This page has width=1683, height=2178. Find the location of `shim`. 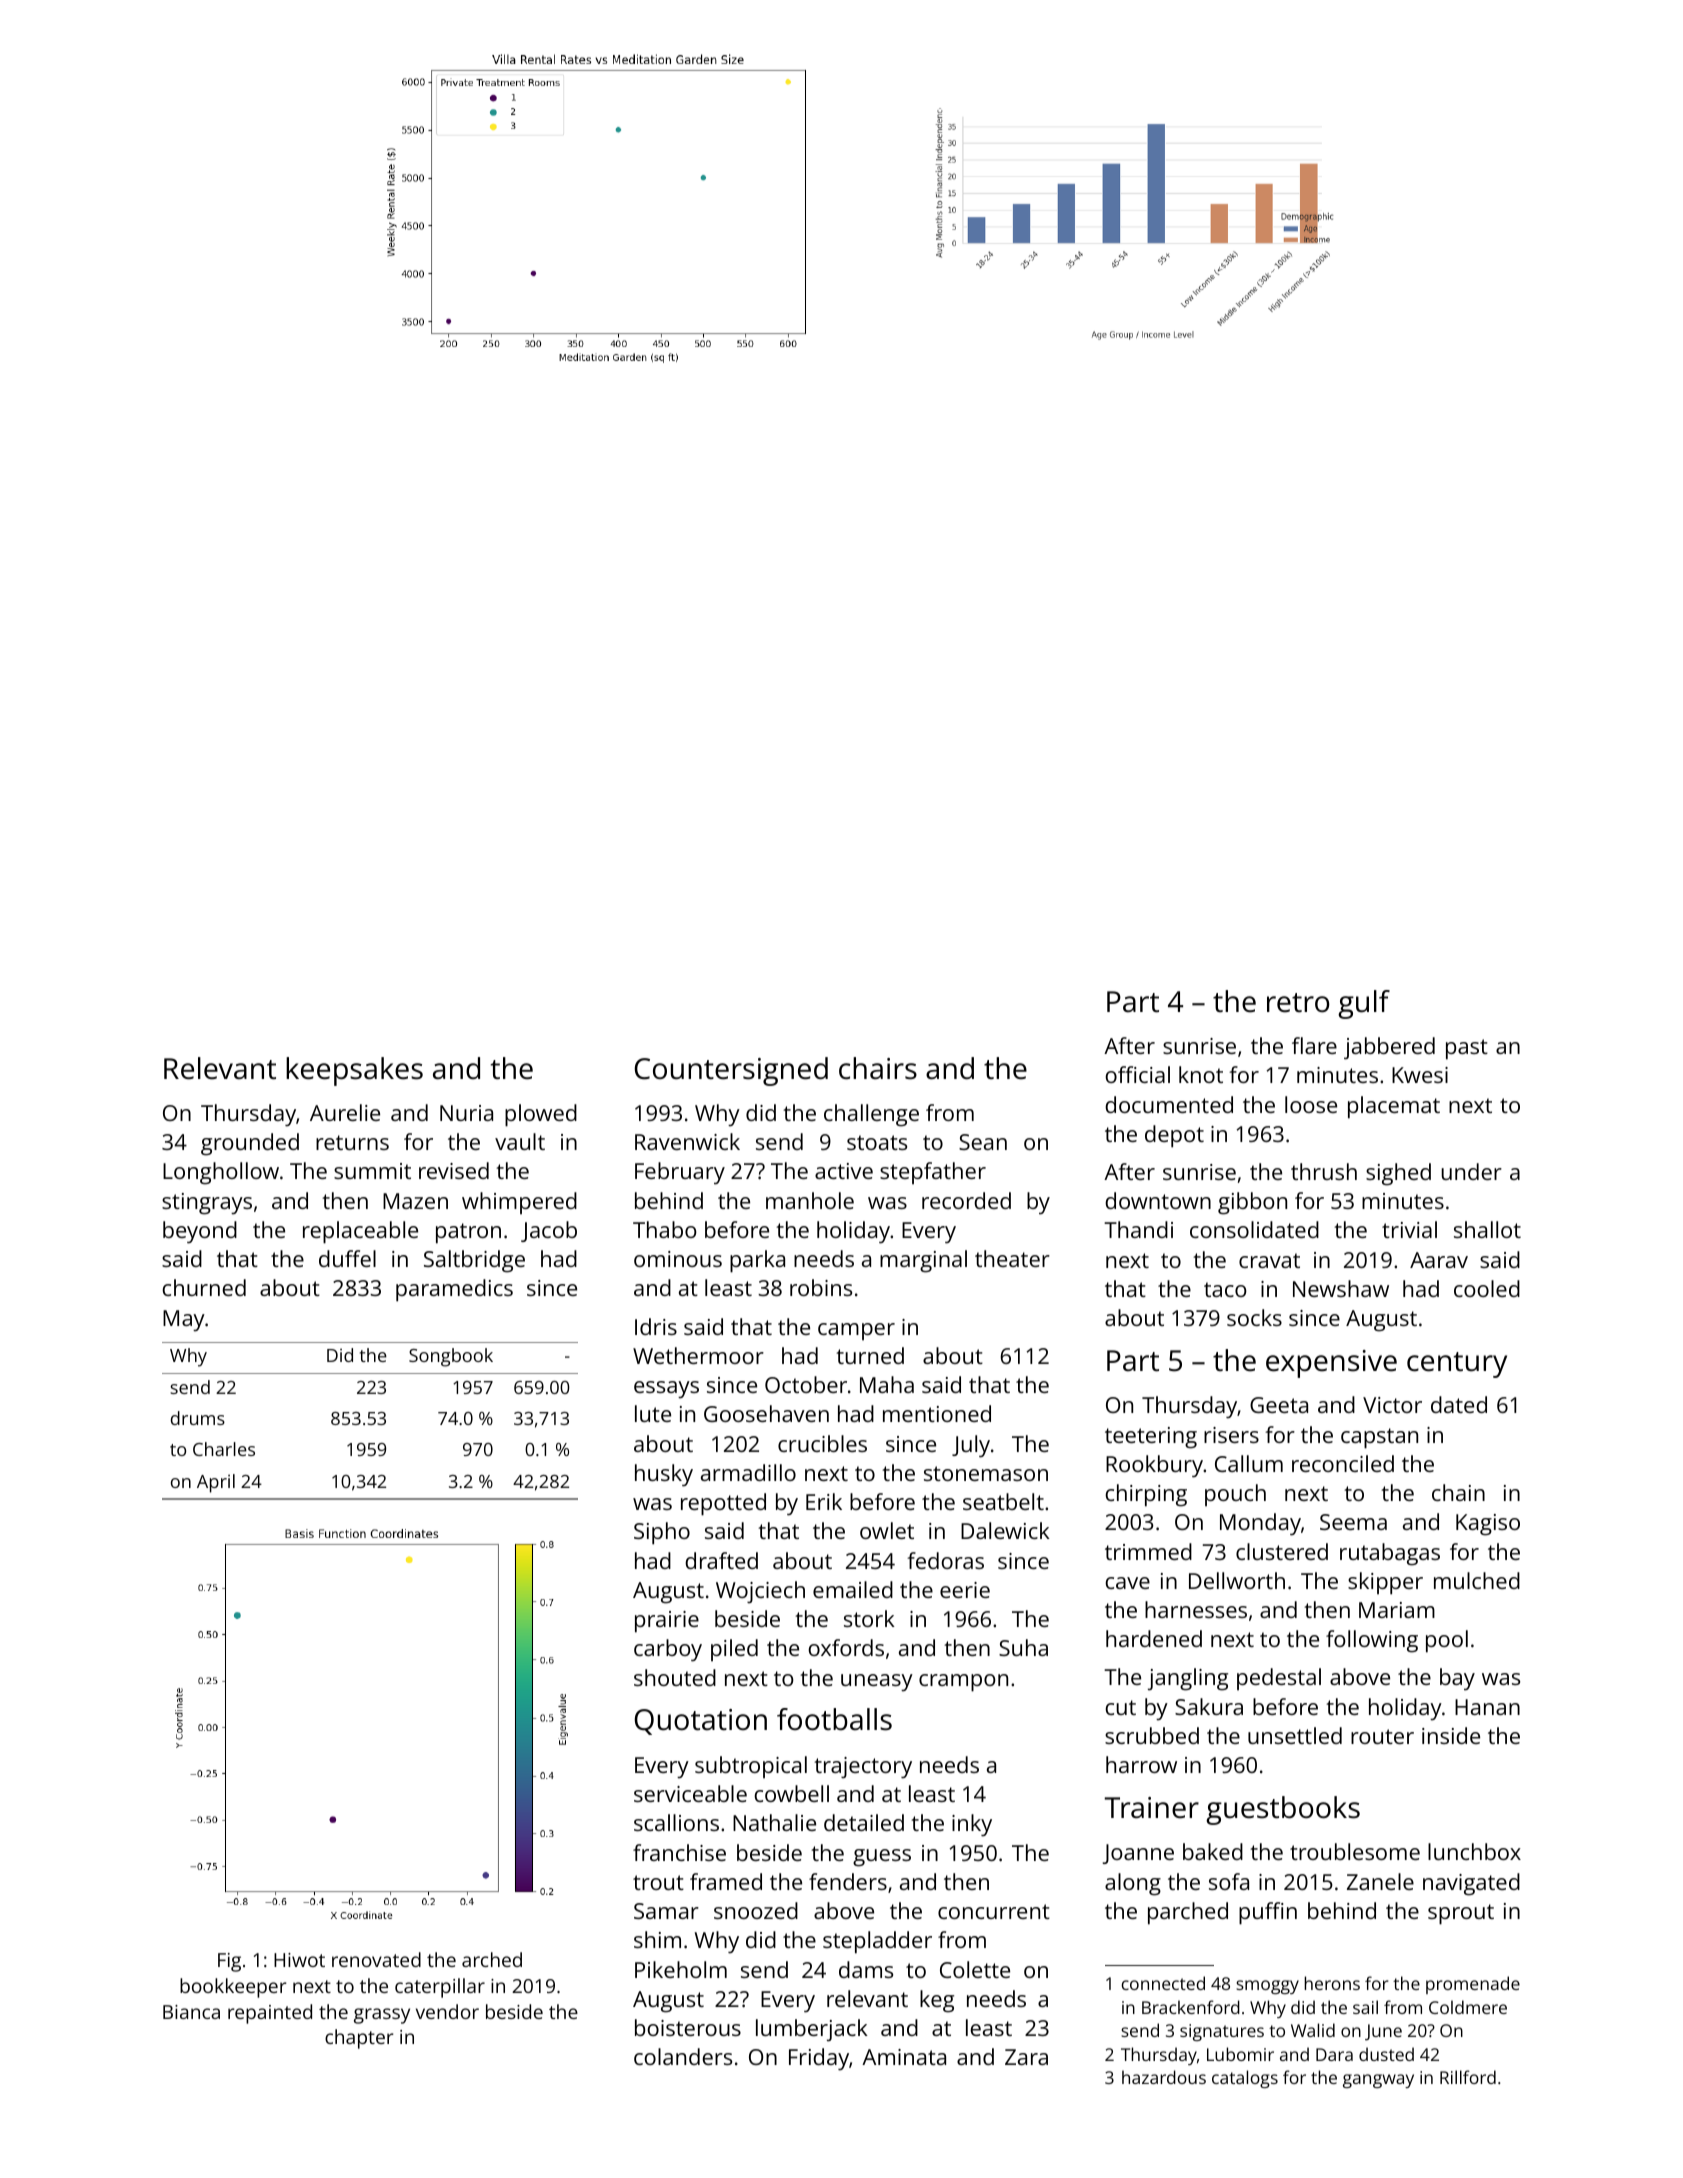

shim is located at coordinates (657, 1939).
